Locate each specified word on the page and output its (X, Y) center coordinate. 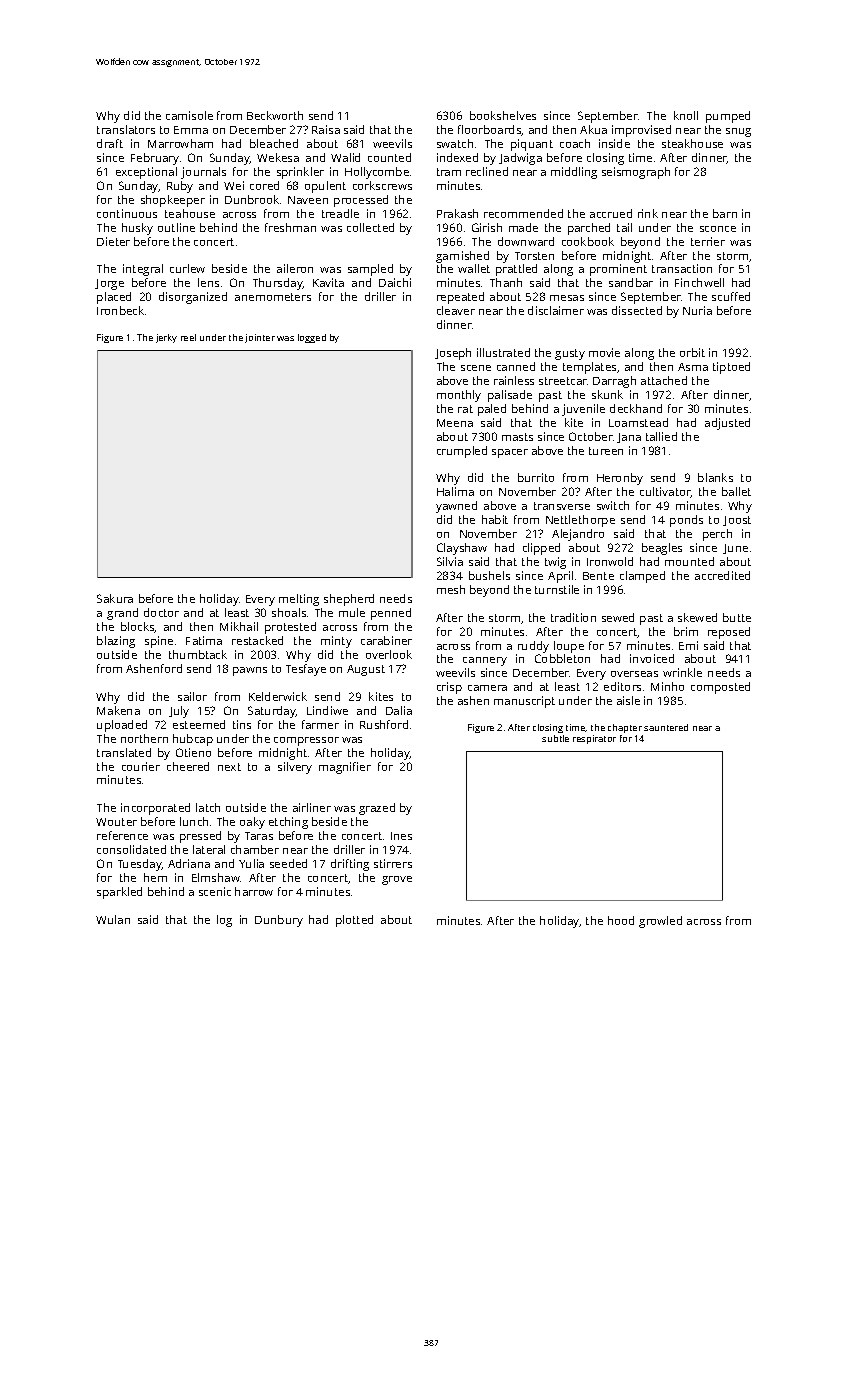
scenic (215, 891)
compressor (306, 741)
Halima (455, 491)
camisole (189, 115)
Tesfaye (306, 670)
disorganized (193, 298)
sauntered (666, 727)
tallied (661, 436)
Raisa (326, 129)
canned (516, 366)
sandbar (631, 282)
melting (299, 600)
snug (738, 132)
